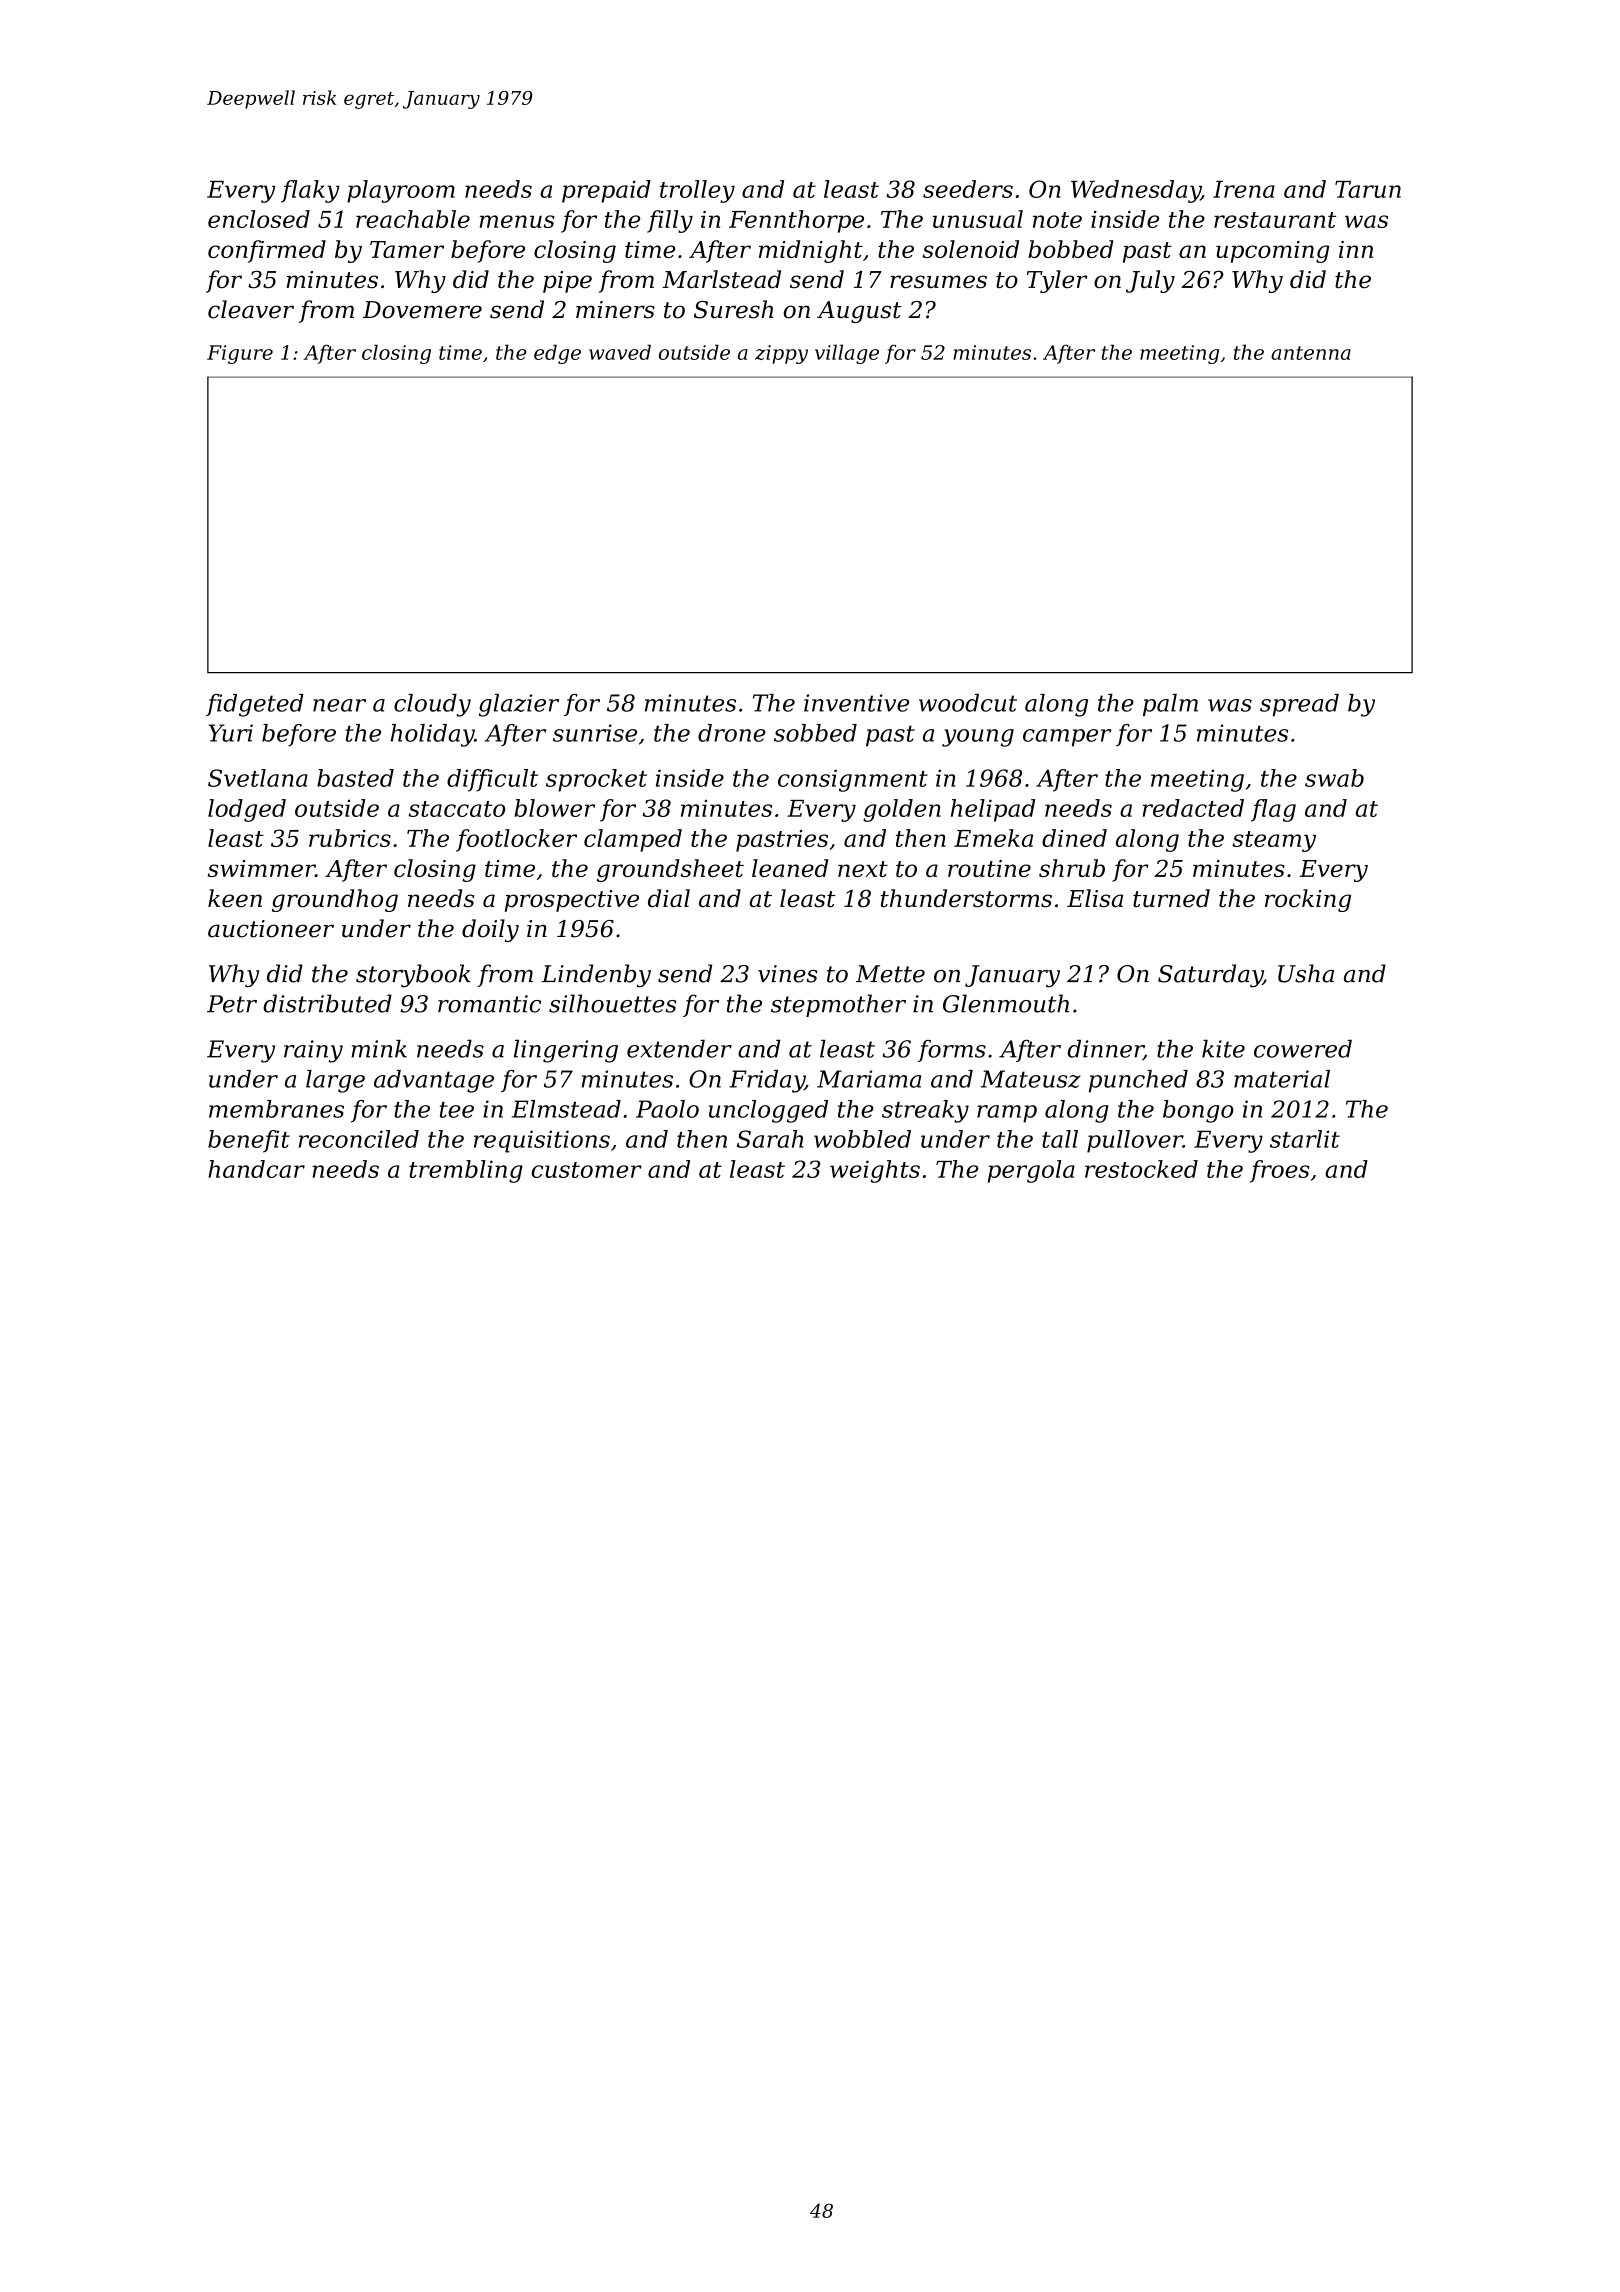  Describe the element at coordinates (781, 354) in the document. I see `zippy` at that location.
